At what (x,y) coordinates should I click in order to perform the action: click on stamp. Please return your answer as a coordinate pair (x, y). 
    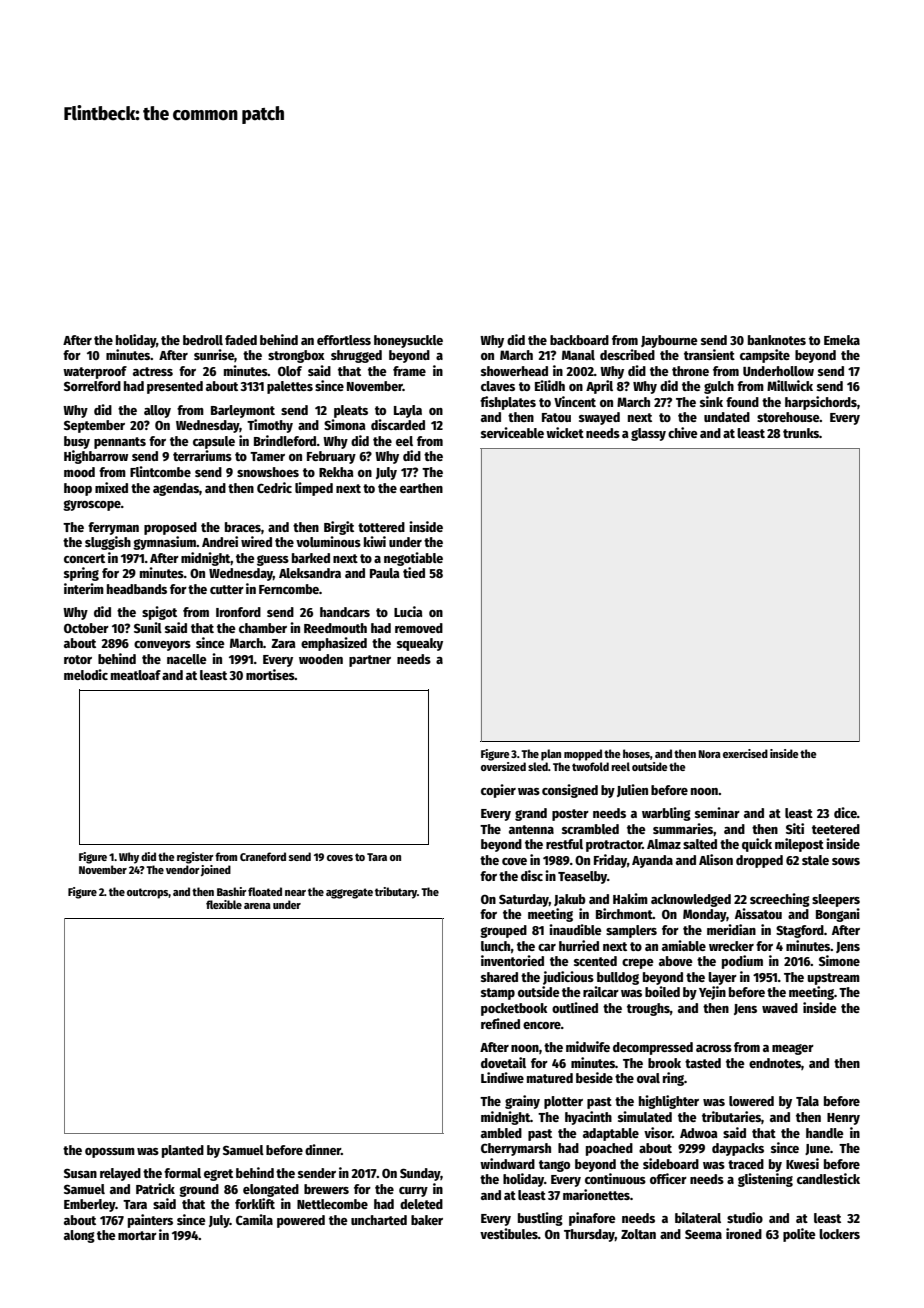
    Looking at the image, I should click on (498, 994).
